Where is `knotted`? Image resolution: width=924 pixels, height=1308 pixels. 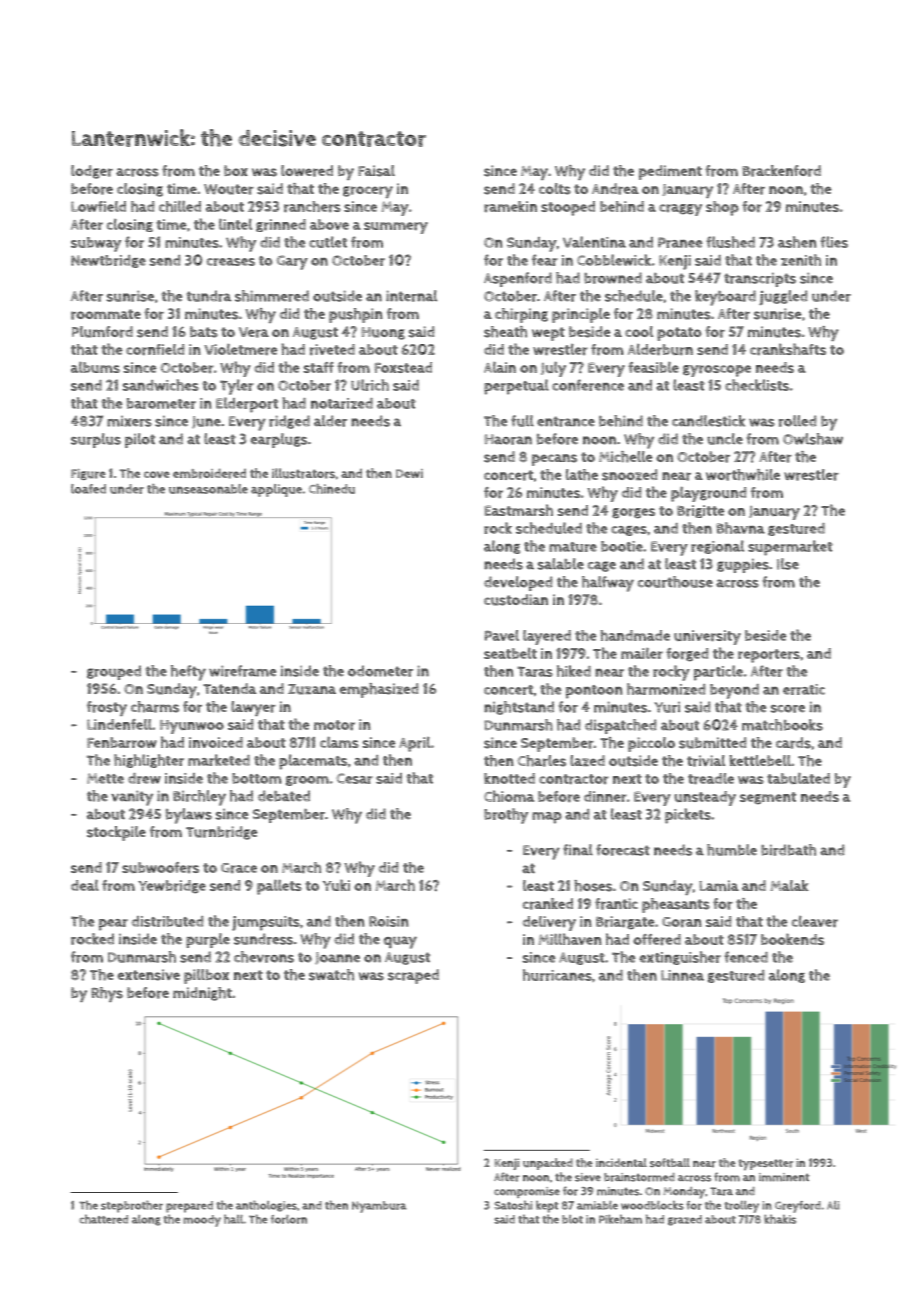
knotted is located at coordinates (509, 778).
